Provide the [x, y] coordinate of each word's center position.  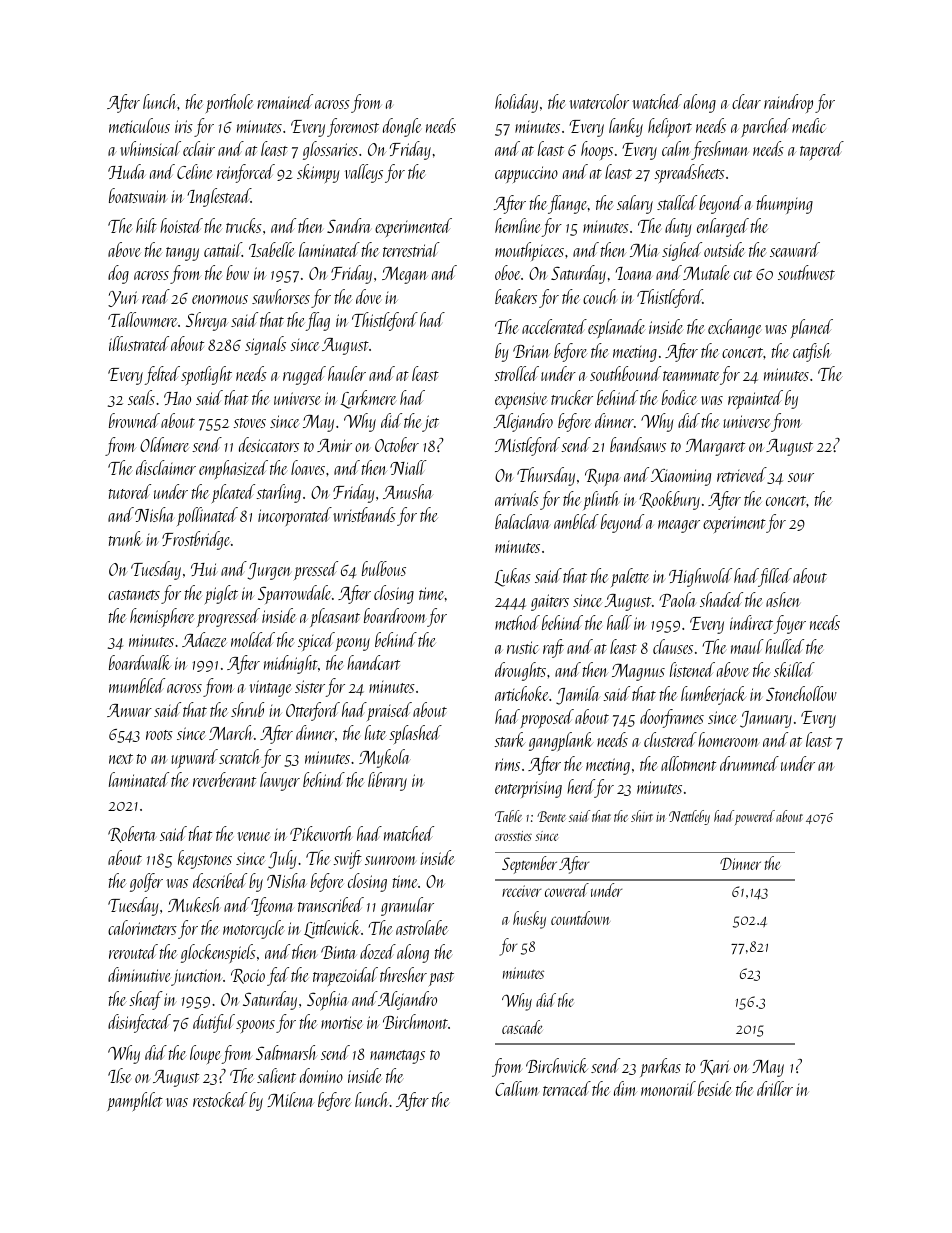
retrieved [742, 474]
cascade [522, 1027]
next [121, 759]
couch [600, 296]
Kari [715, 1067]
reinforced [246, 173]
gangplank [561, 741]
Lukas [513, 577]
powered [754, 818]
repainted [755, 400]
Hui [204, 569]
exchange [734, 328]
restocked [220, 1099]
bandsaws [638, 444]
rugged [304, 375]
